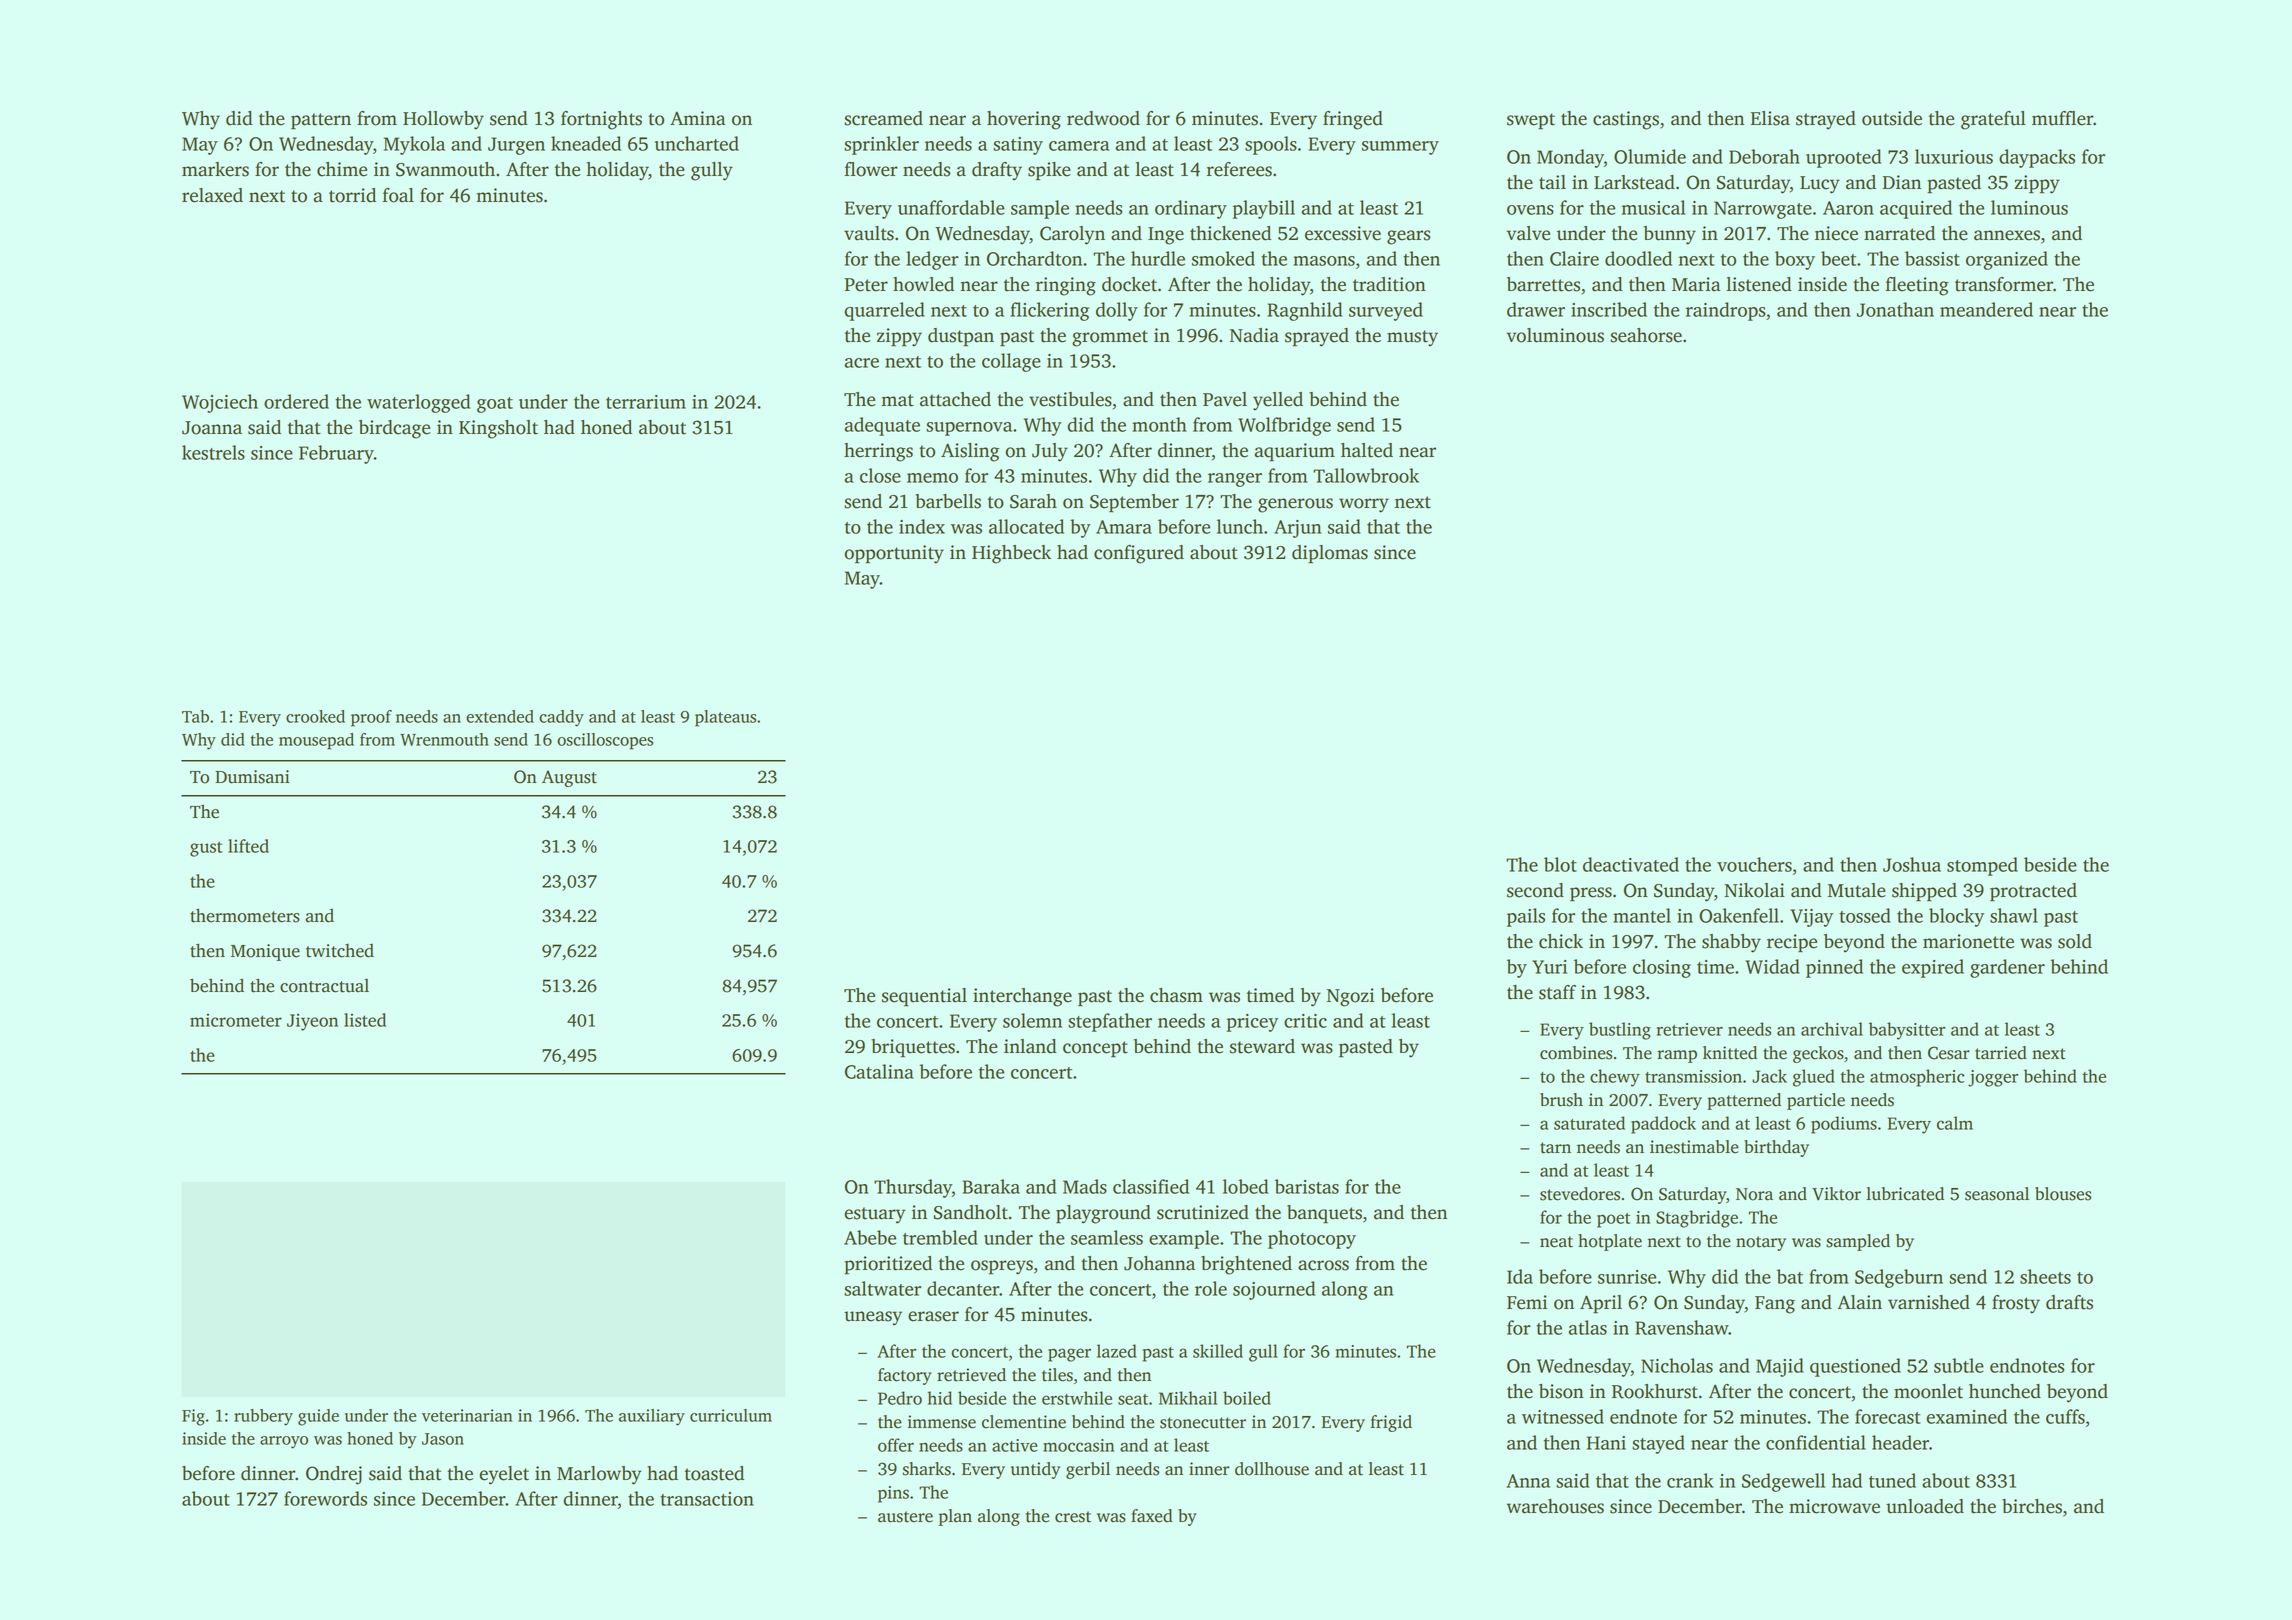  I want to click on meandered, so click(1986, 309).
